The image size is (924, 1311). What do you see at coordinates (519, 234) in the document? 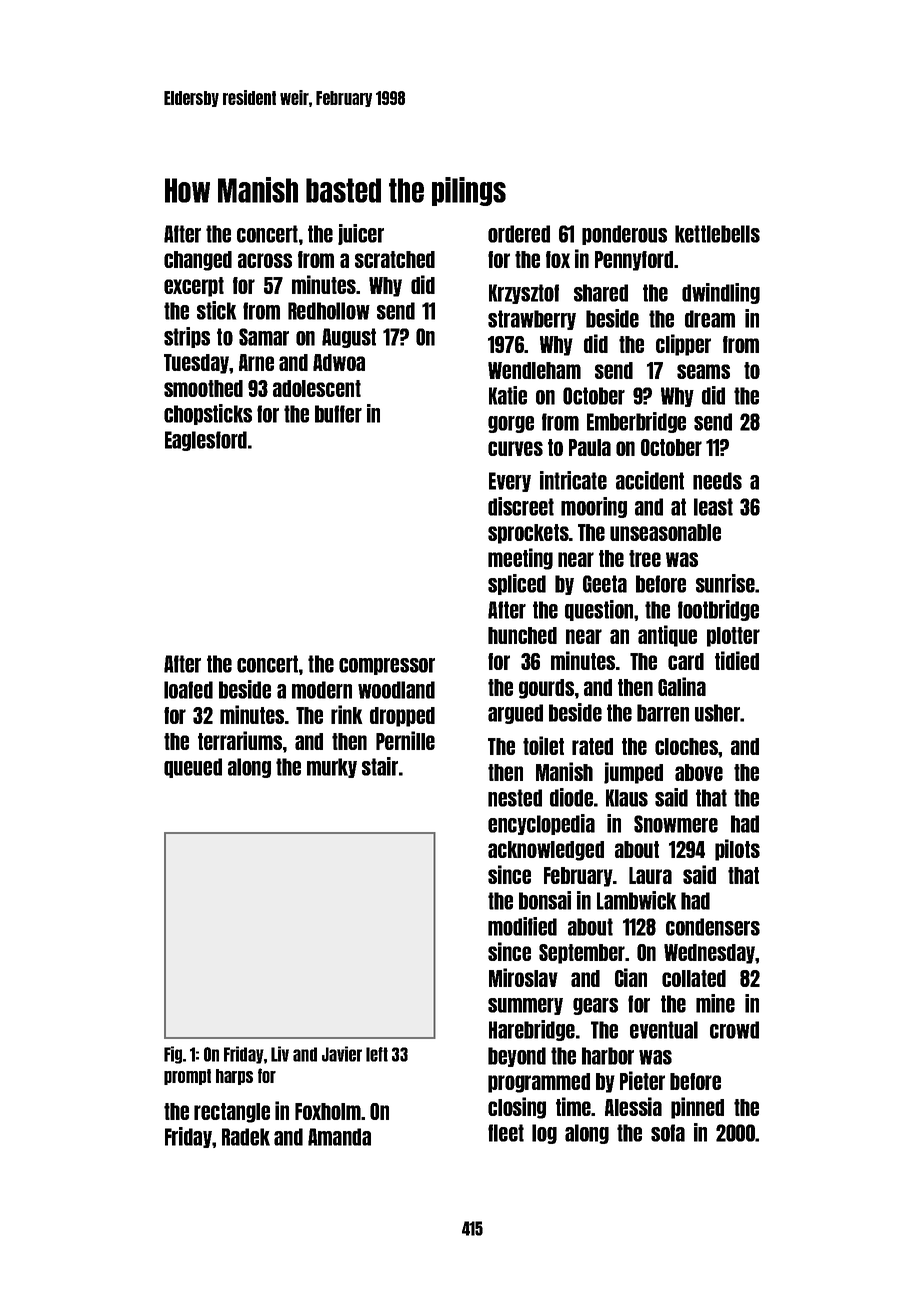
I see `ordered` at bounding box center [519, 234].
